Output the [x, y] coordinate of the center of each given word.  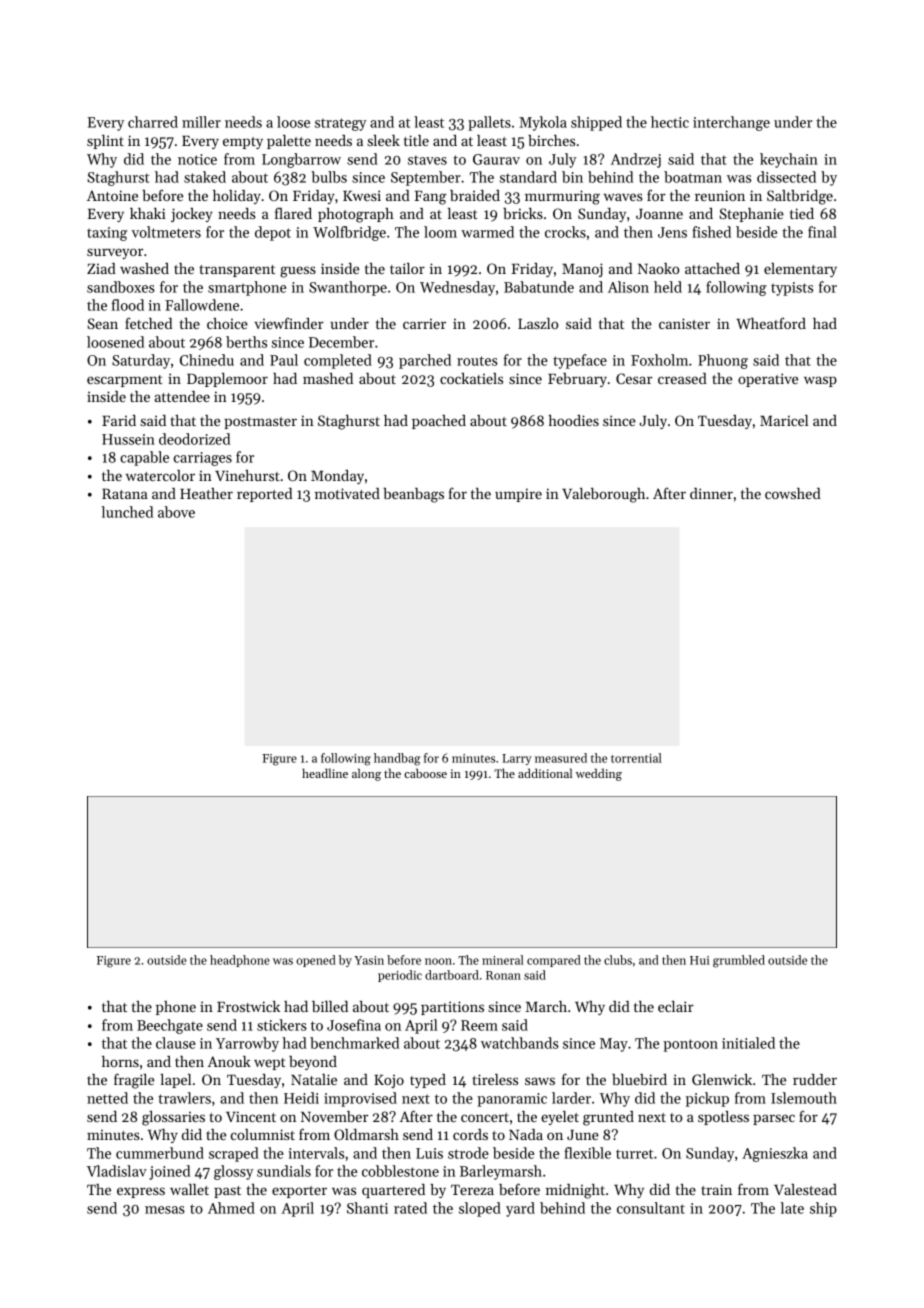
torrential [636, 758]
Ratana [125, 493]
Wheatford [771, 323]
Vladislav [117, 1171]
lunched [127, 512]
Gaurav [496, 159]
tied [802, 213]
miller [201, 122]
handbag [397, 759]
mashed [328, 378]
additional [545, 773]
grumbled [739, 961]
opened [316, 961]
